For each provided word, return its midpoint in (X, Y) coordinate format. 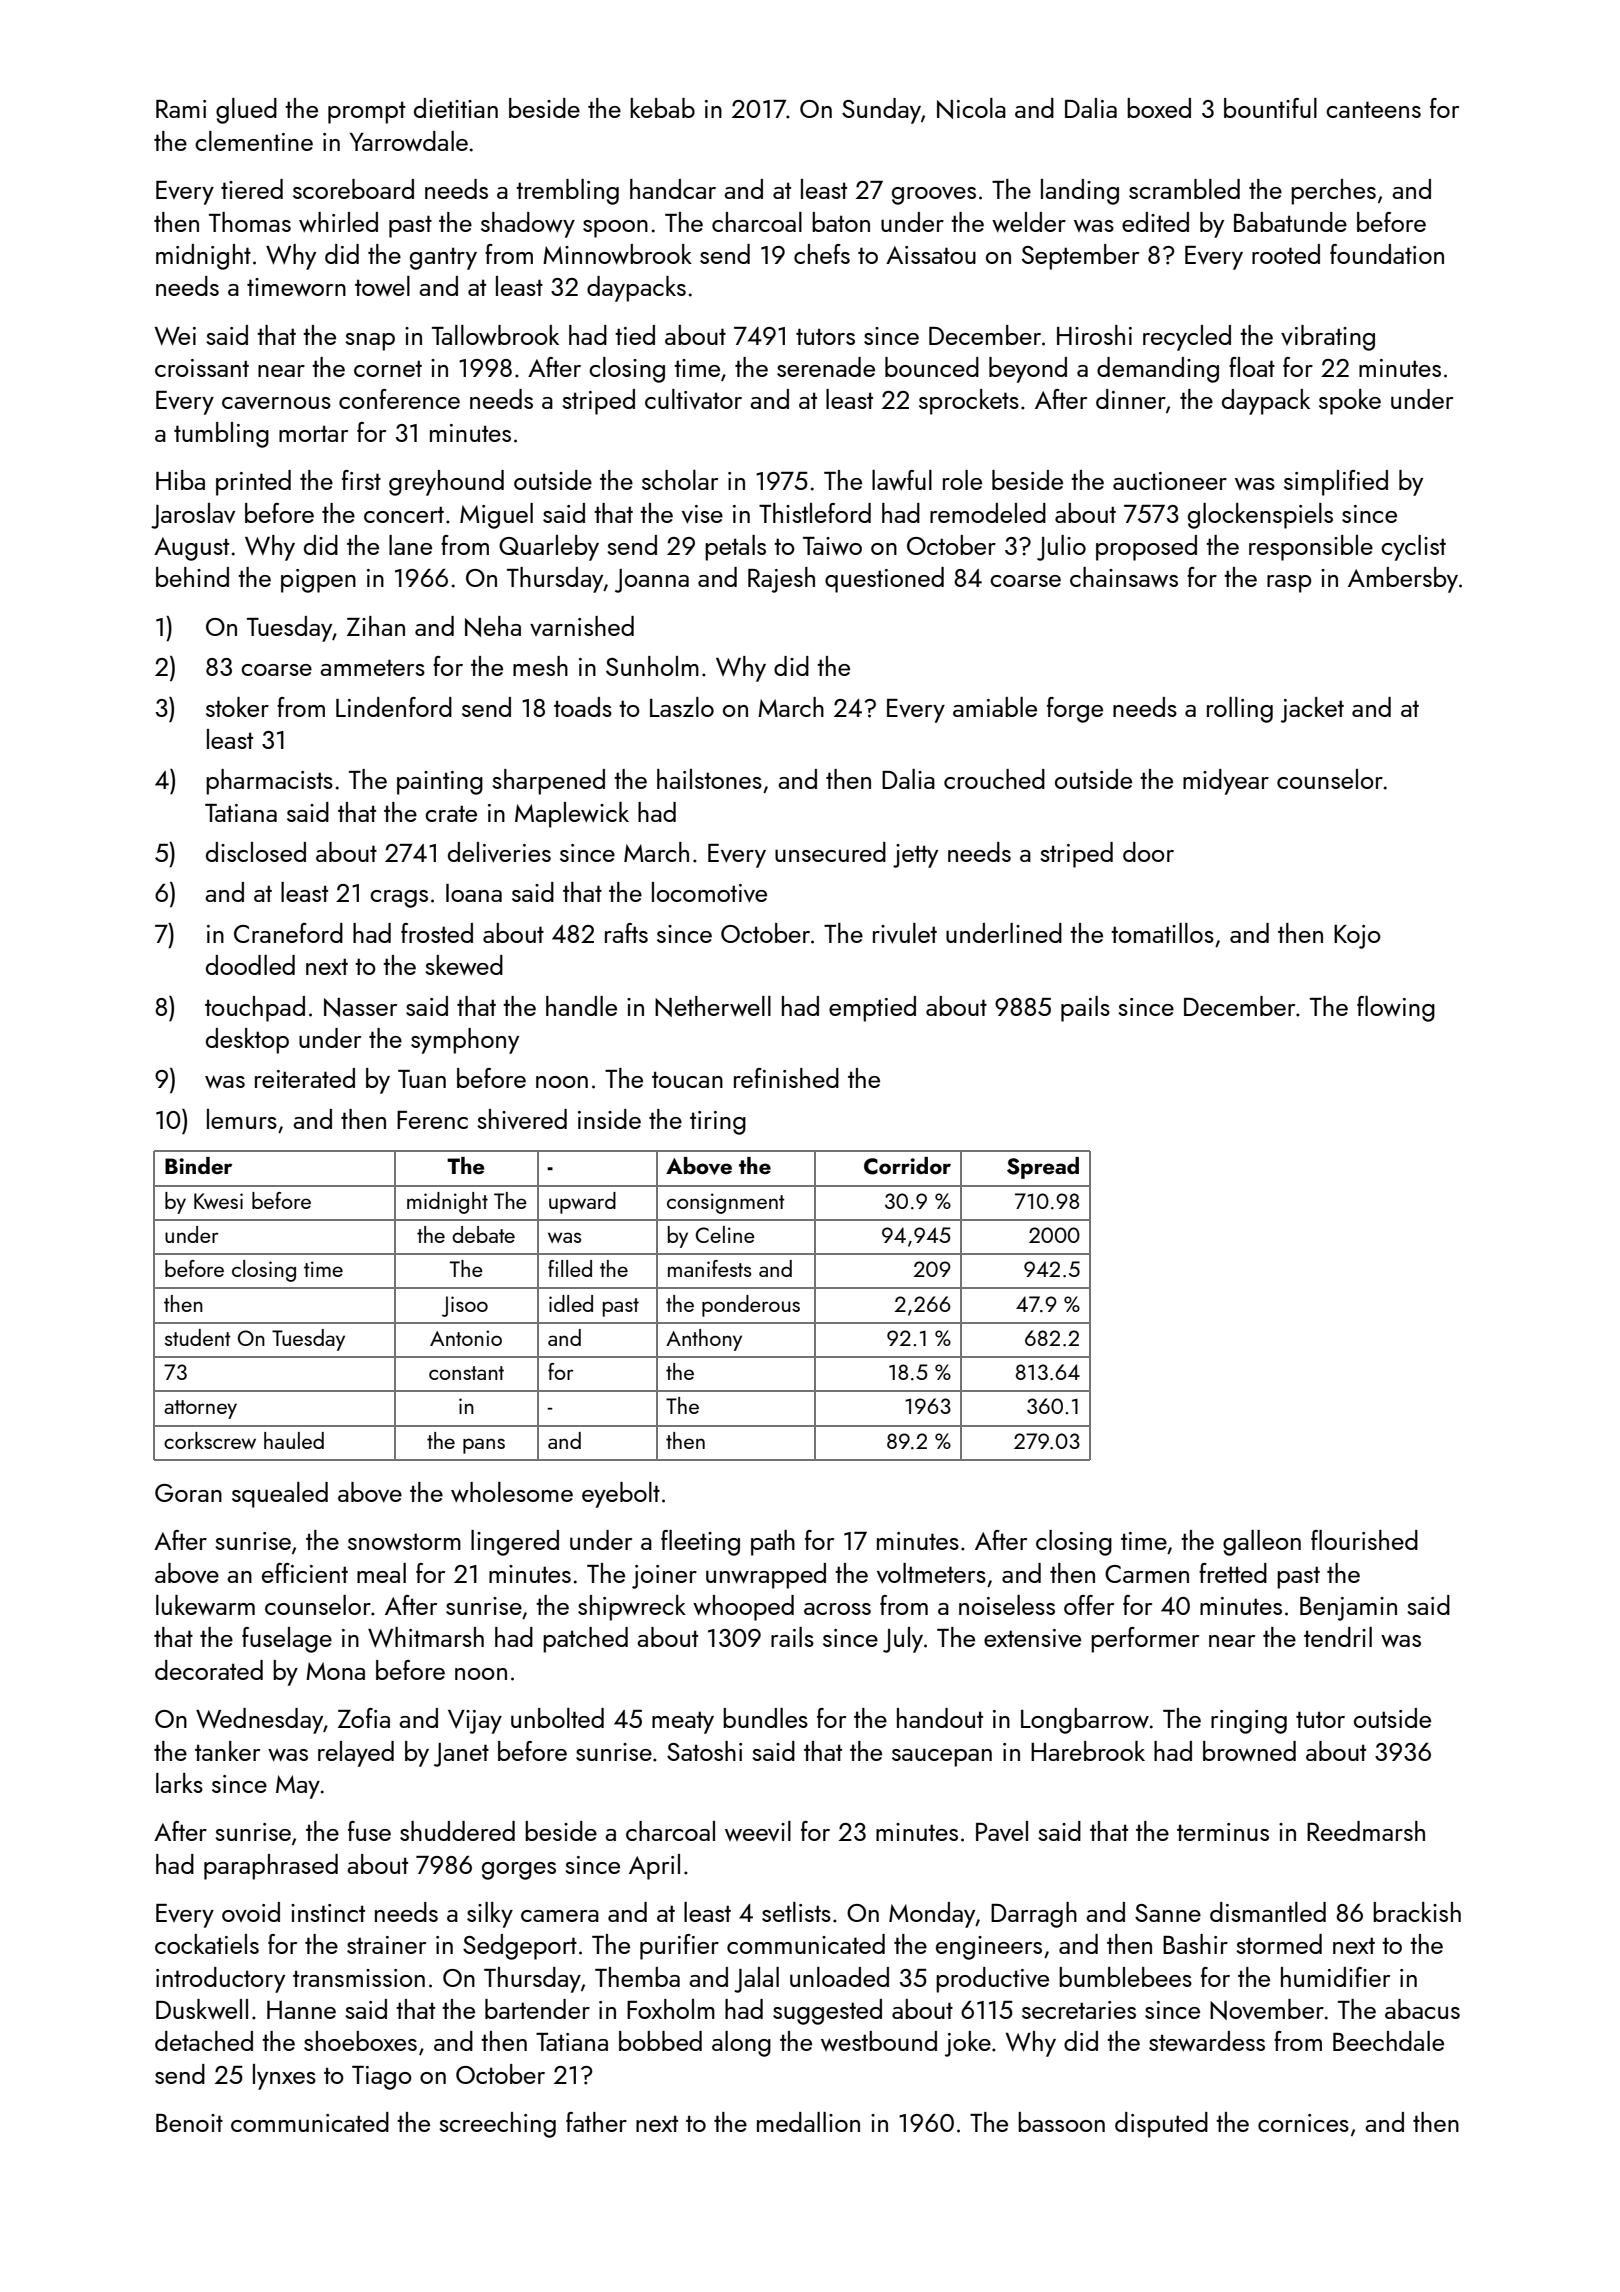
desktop (247, 1041)
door (1148, 852)
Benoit (189, 2123)
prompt (366, 112)
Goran (188, 1493)
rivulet (905, 933)
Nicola (971, 108)
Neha (493, 626)
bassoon (1061, 2122)
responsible (1311, 548)
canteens (1373, 109)
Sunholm (652, 666)
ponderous (751, 1306)
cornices (1303, 2123)
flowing (1396, 1009)
